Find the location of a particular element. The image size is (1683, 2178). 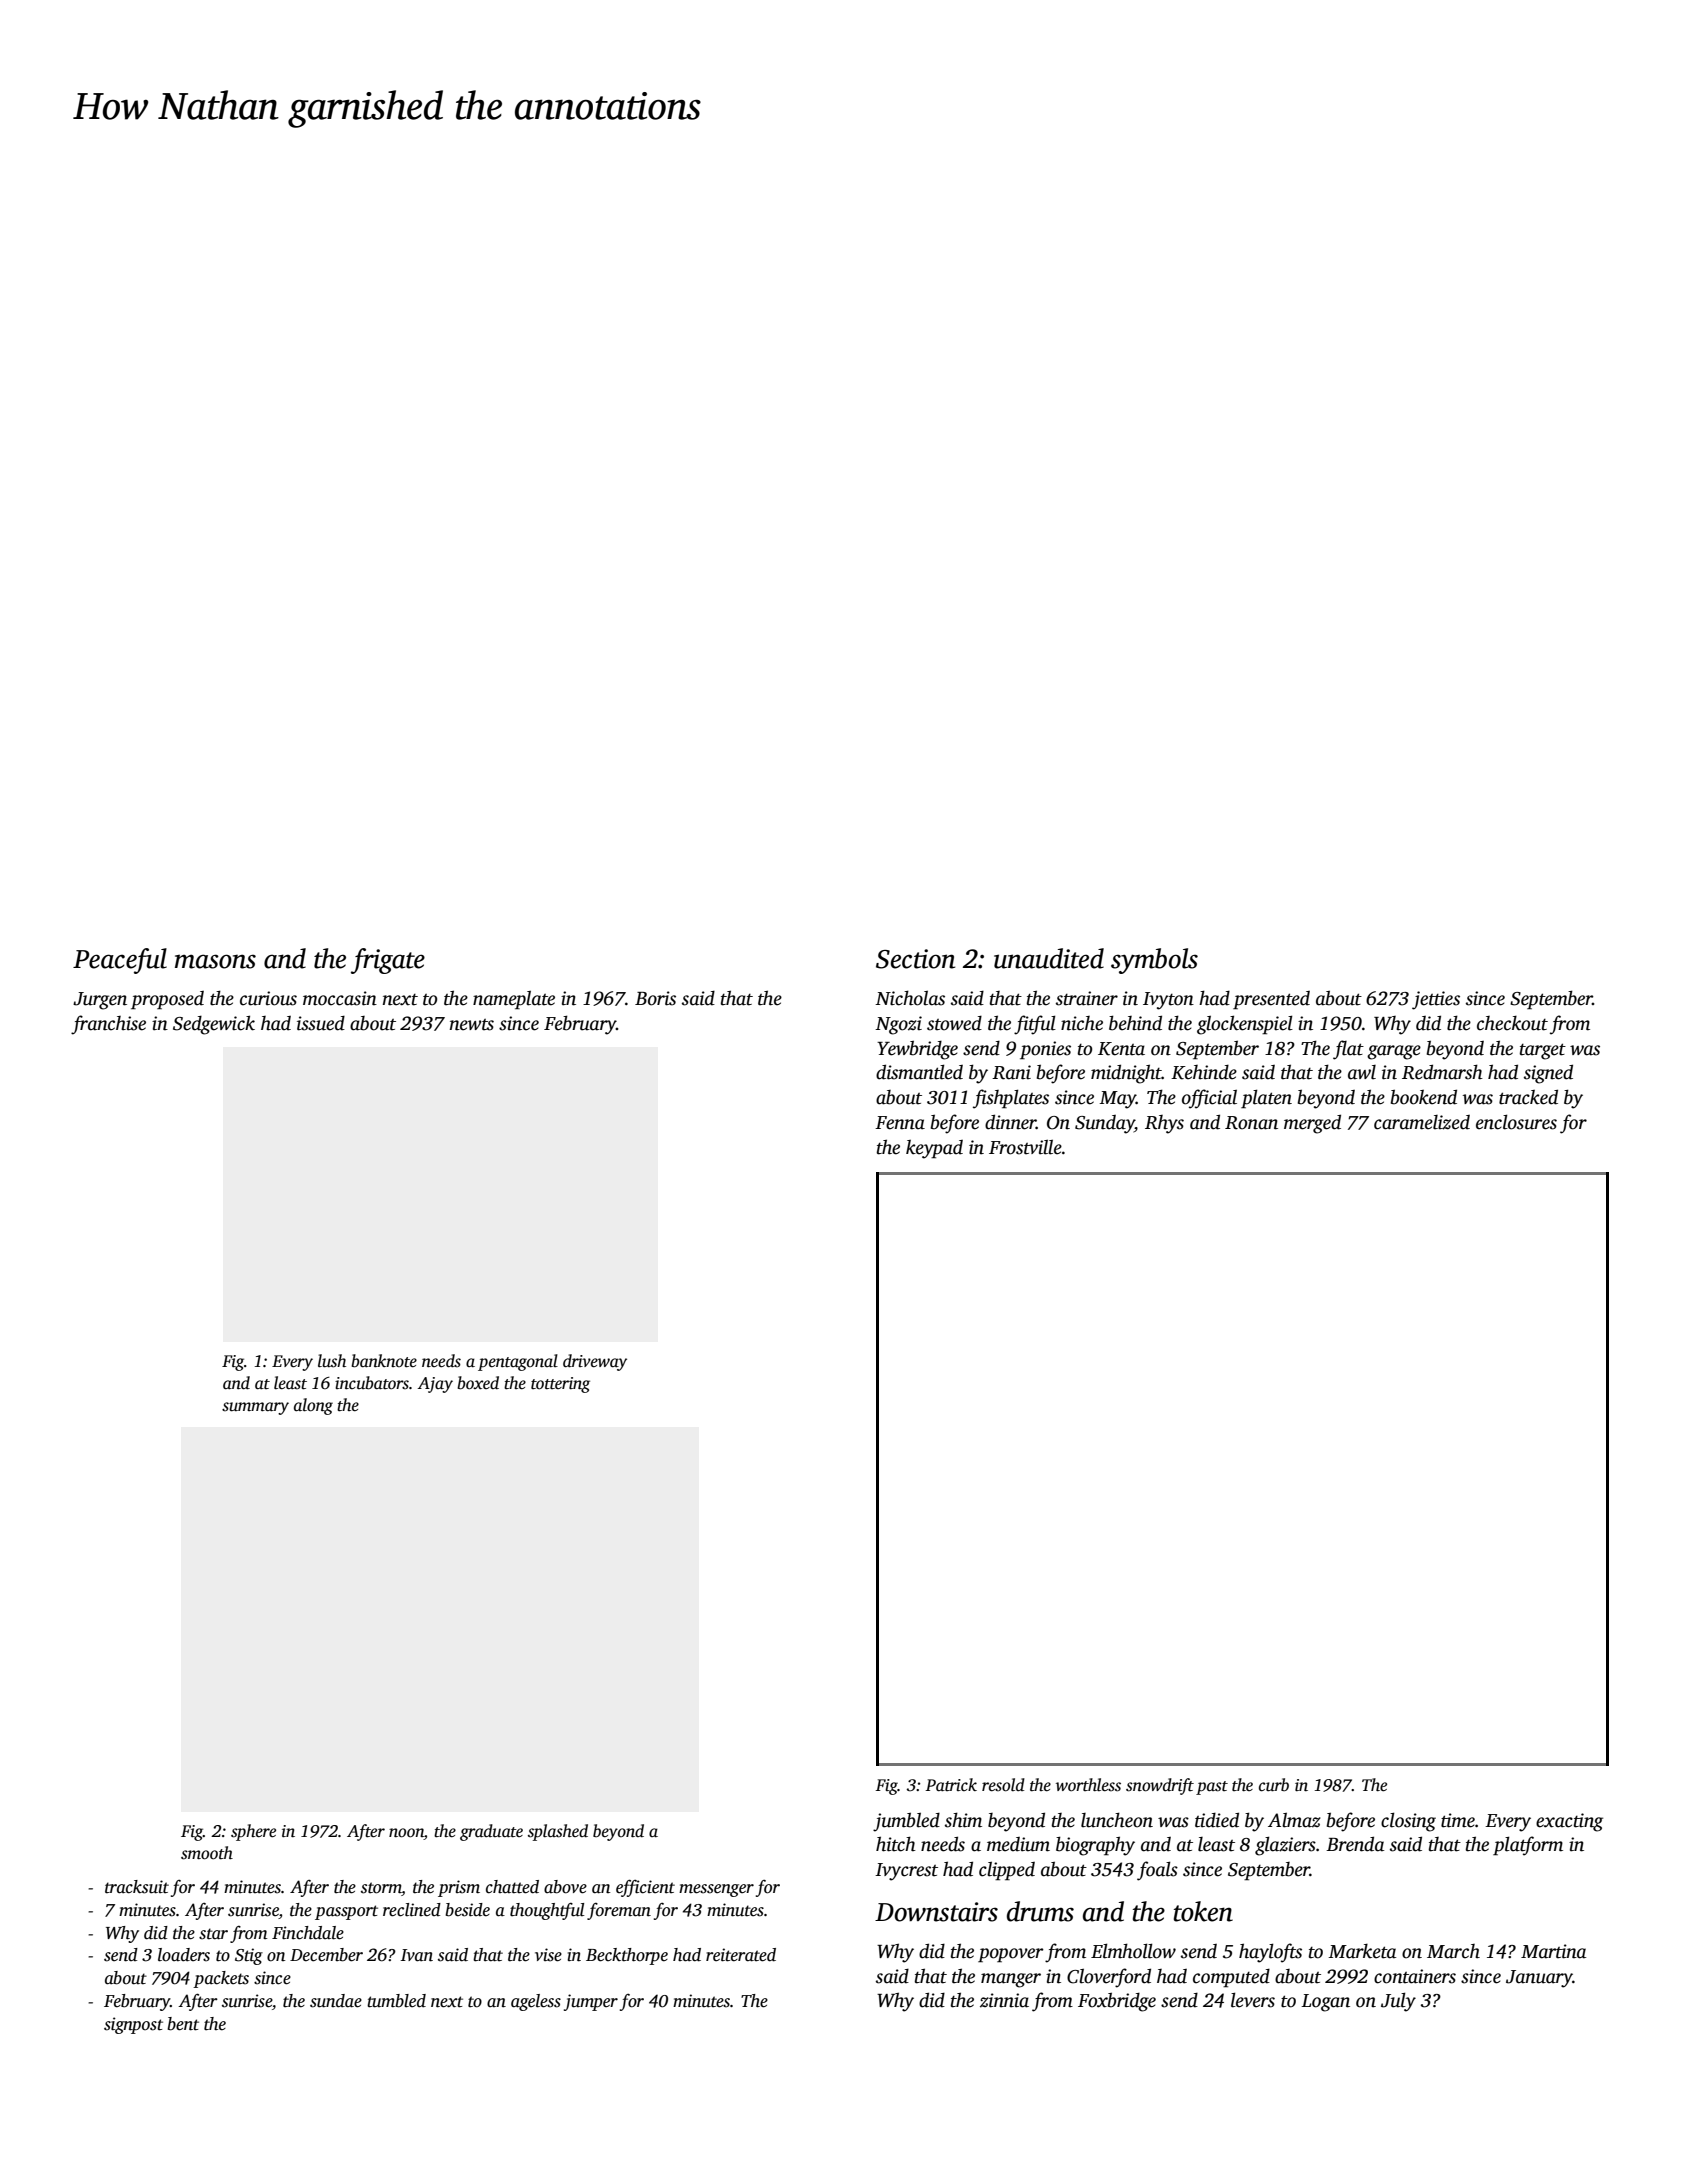

exacting is located at coordinates (1569, 1822).
